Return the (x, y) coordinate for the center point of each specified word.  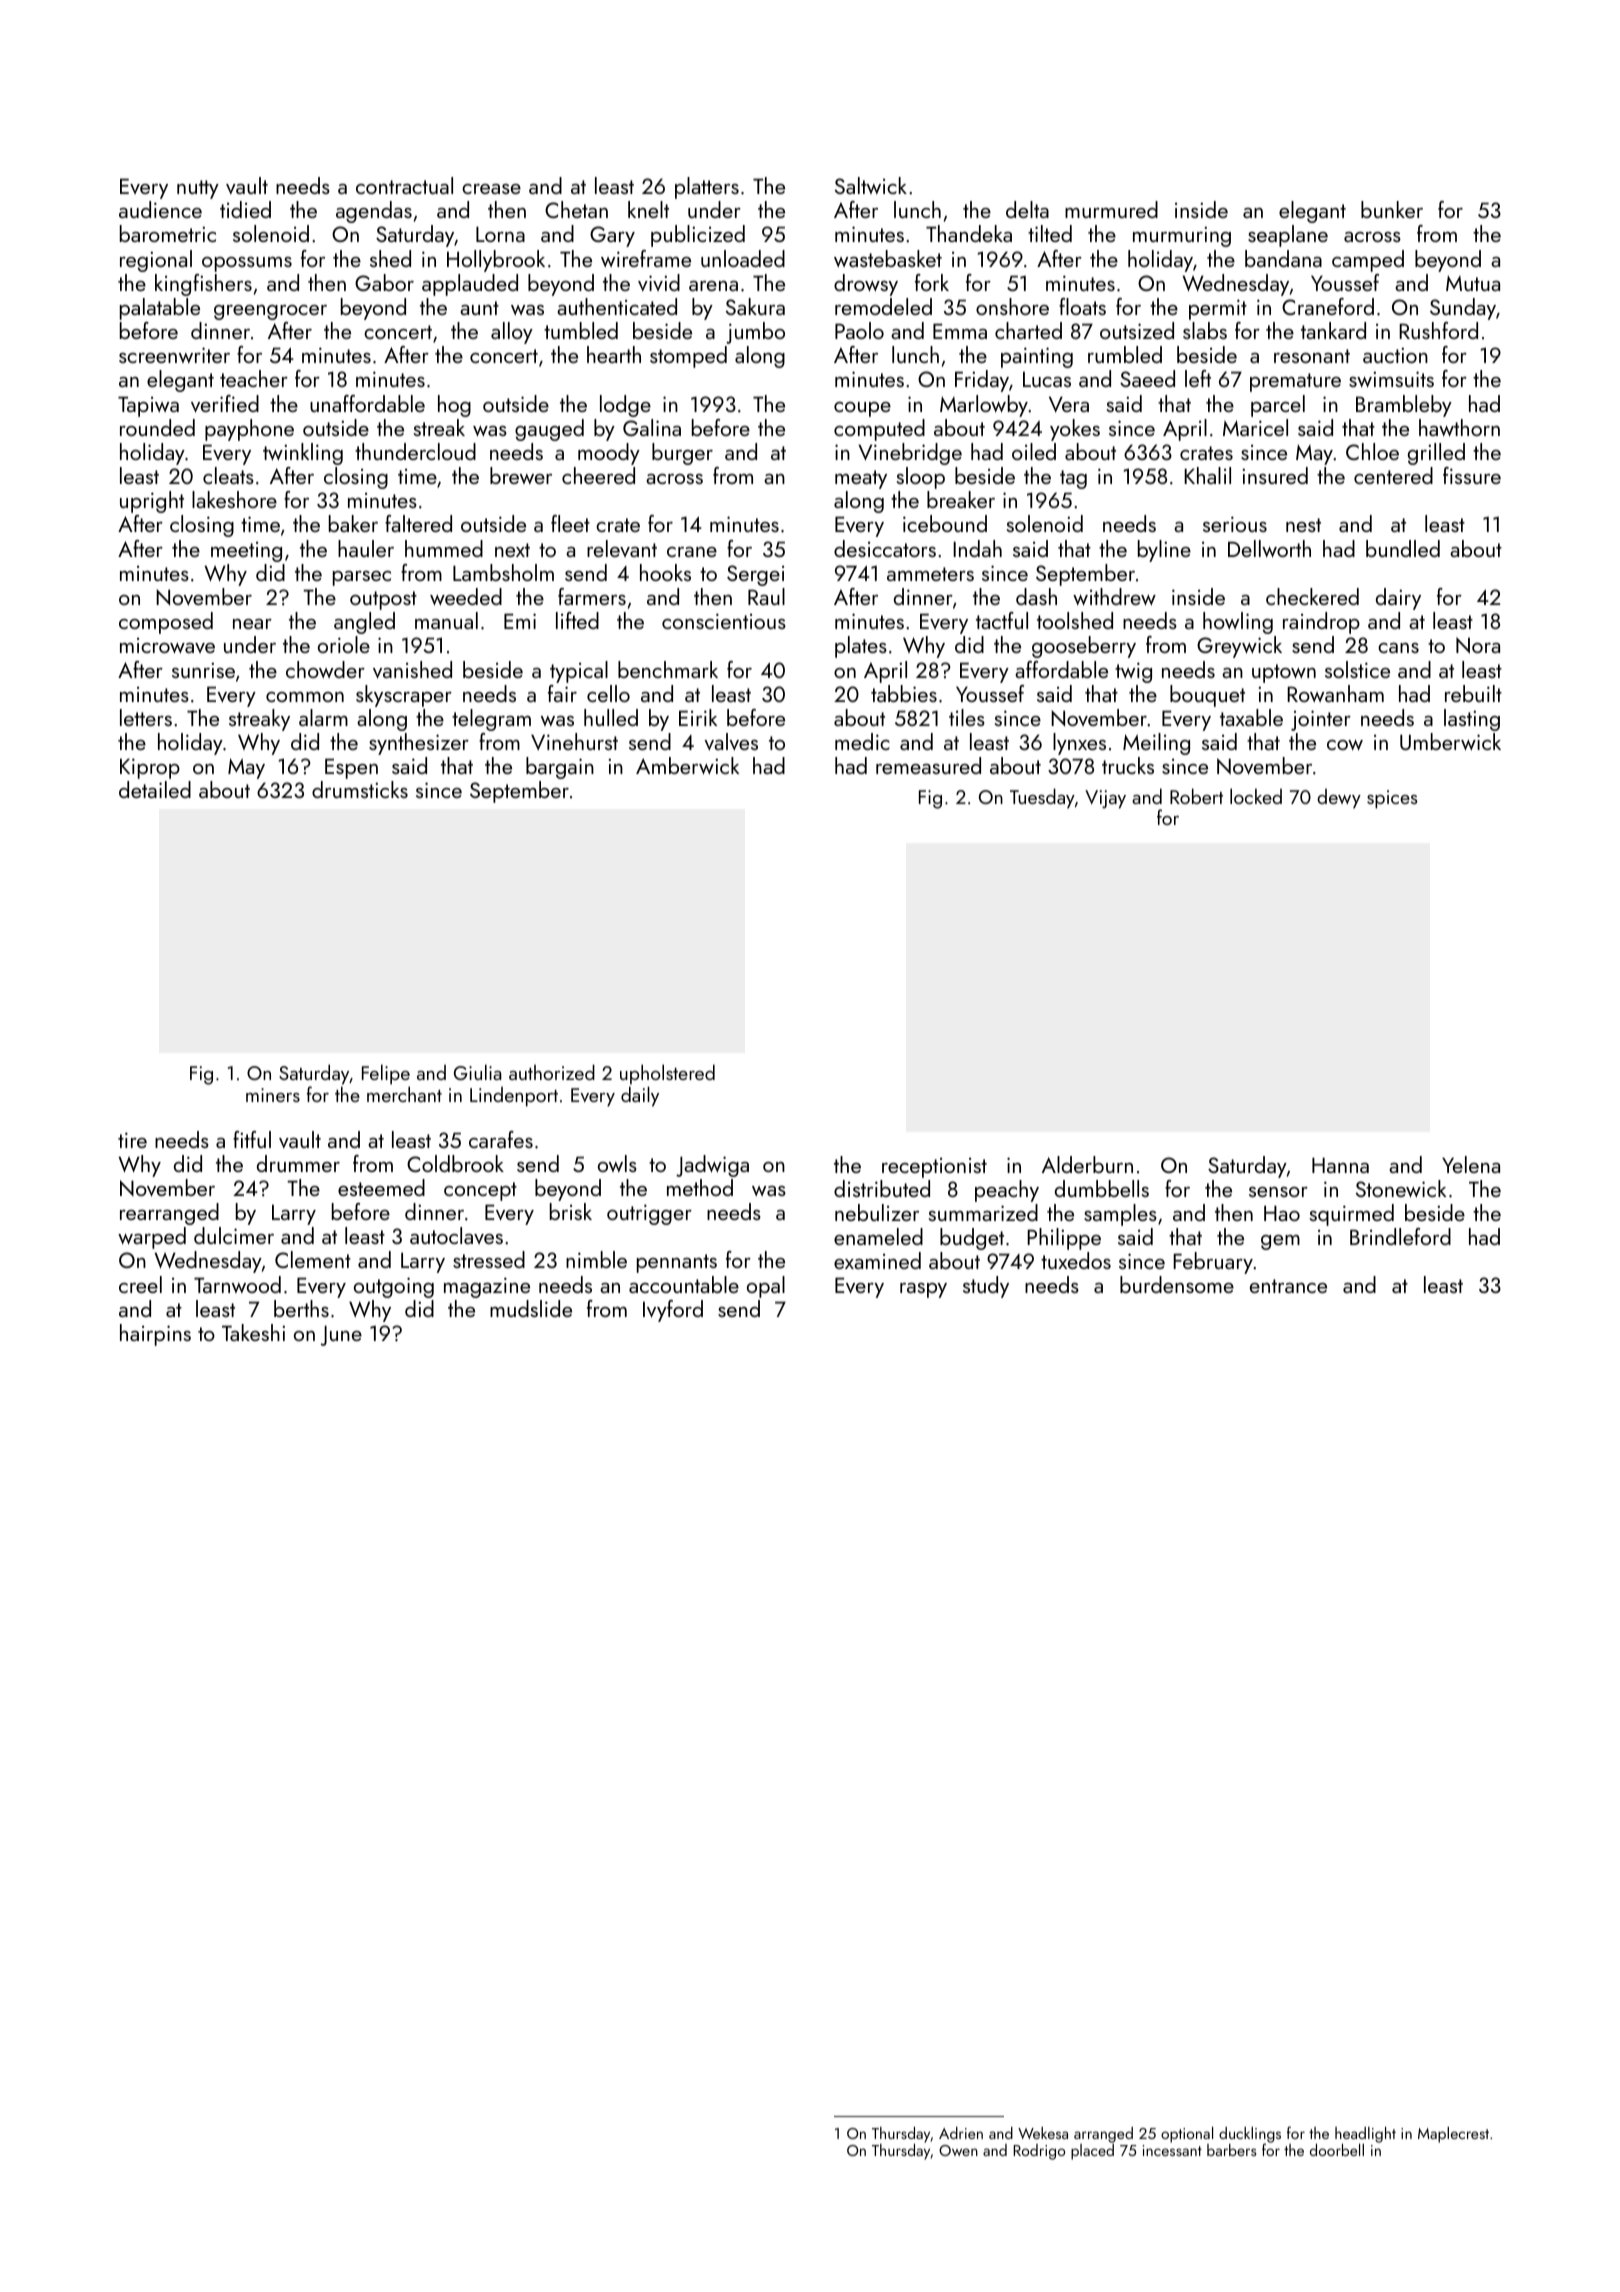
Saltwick (871, 185)
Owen (958, 2150)
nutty (198, 189)
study (986, 1287)
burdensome (1177, 1284)
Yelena (1471, 1164)
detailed (155, 789)
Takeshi (253, 1332)
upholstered (667, 1074)
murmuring (1182, 236)
